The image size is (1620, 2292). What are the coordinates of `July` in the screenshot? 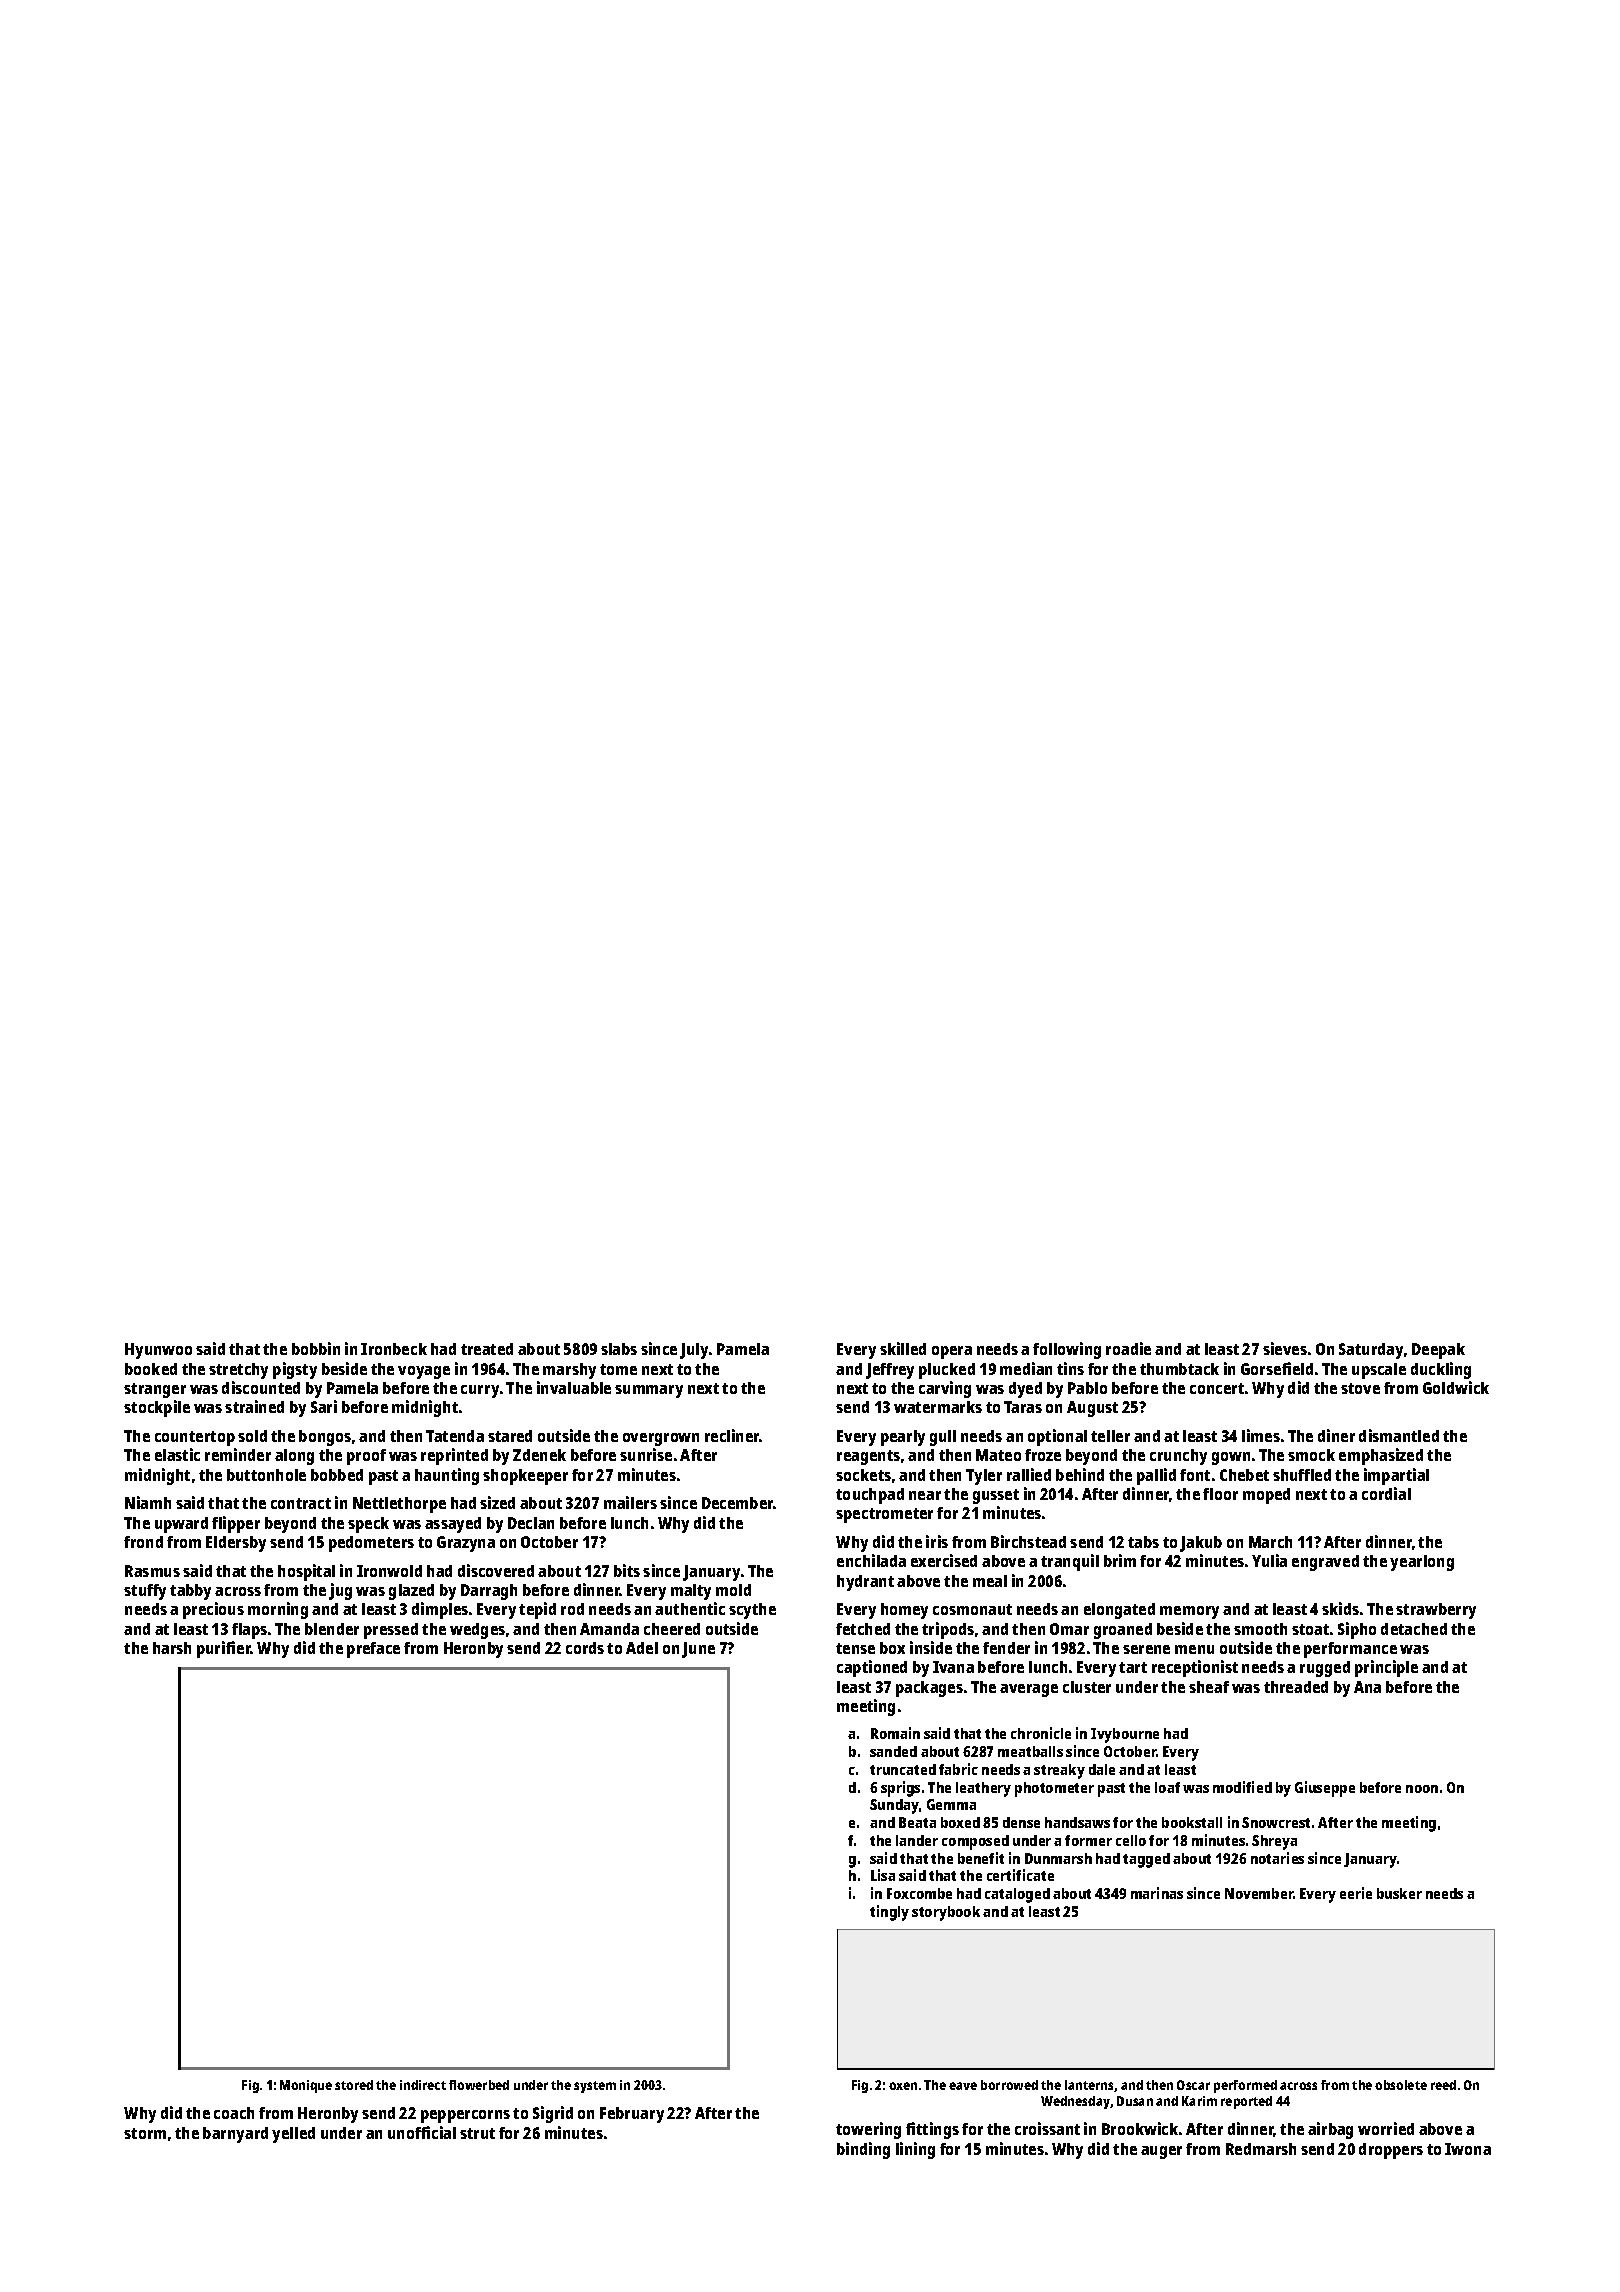 It's located at (694, 1351).
